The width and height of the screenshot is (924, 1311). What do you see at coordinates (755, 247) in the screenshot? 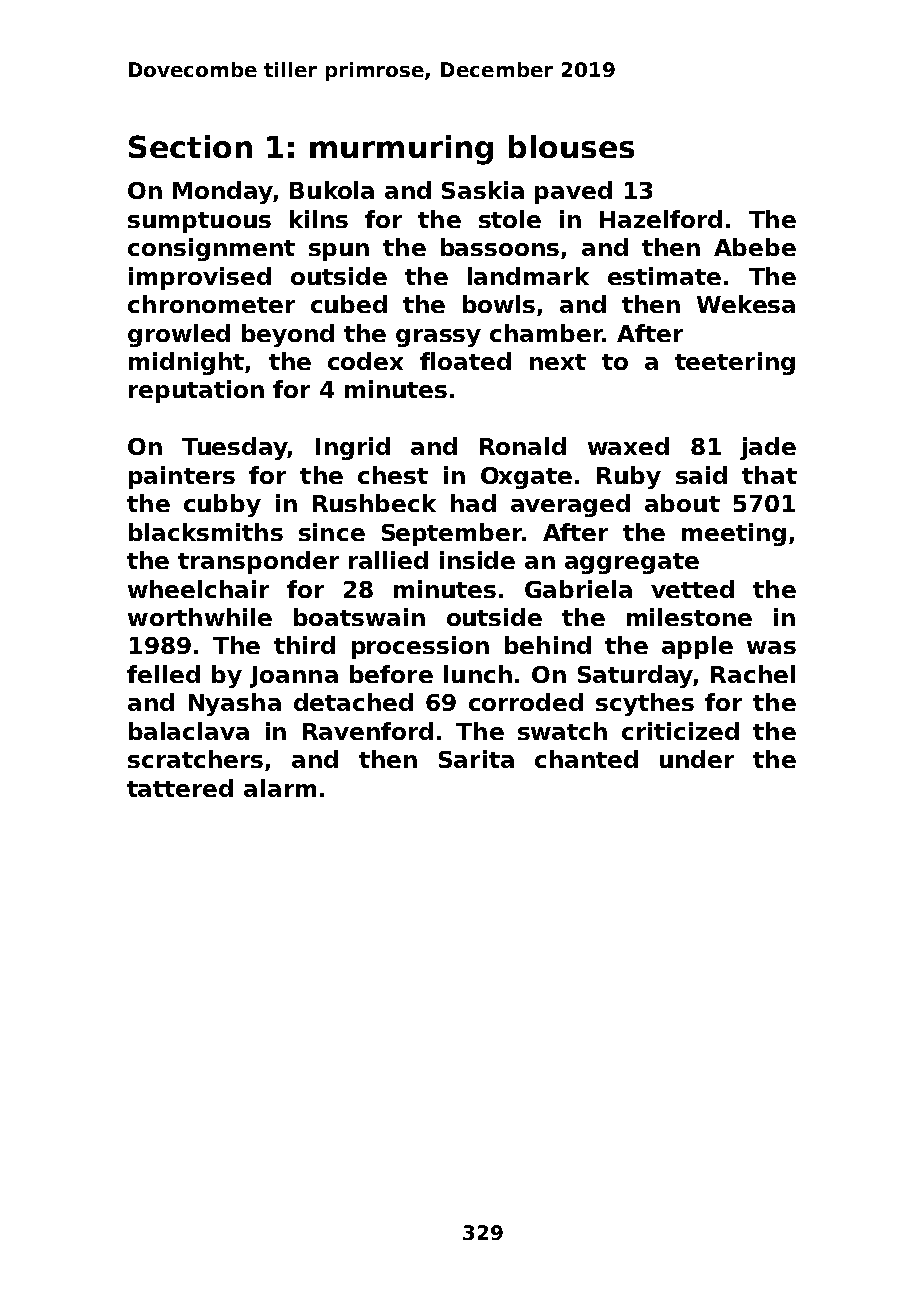
I see `Abebe` at bounding box center [755, 247].
